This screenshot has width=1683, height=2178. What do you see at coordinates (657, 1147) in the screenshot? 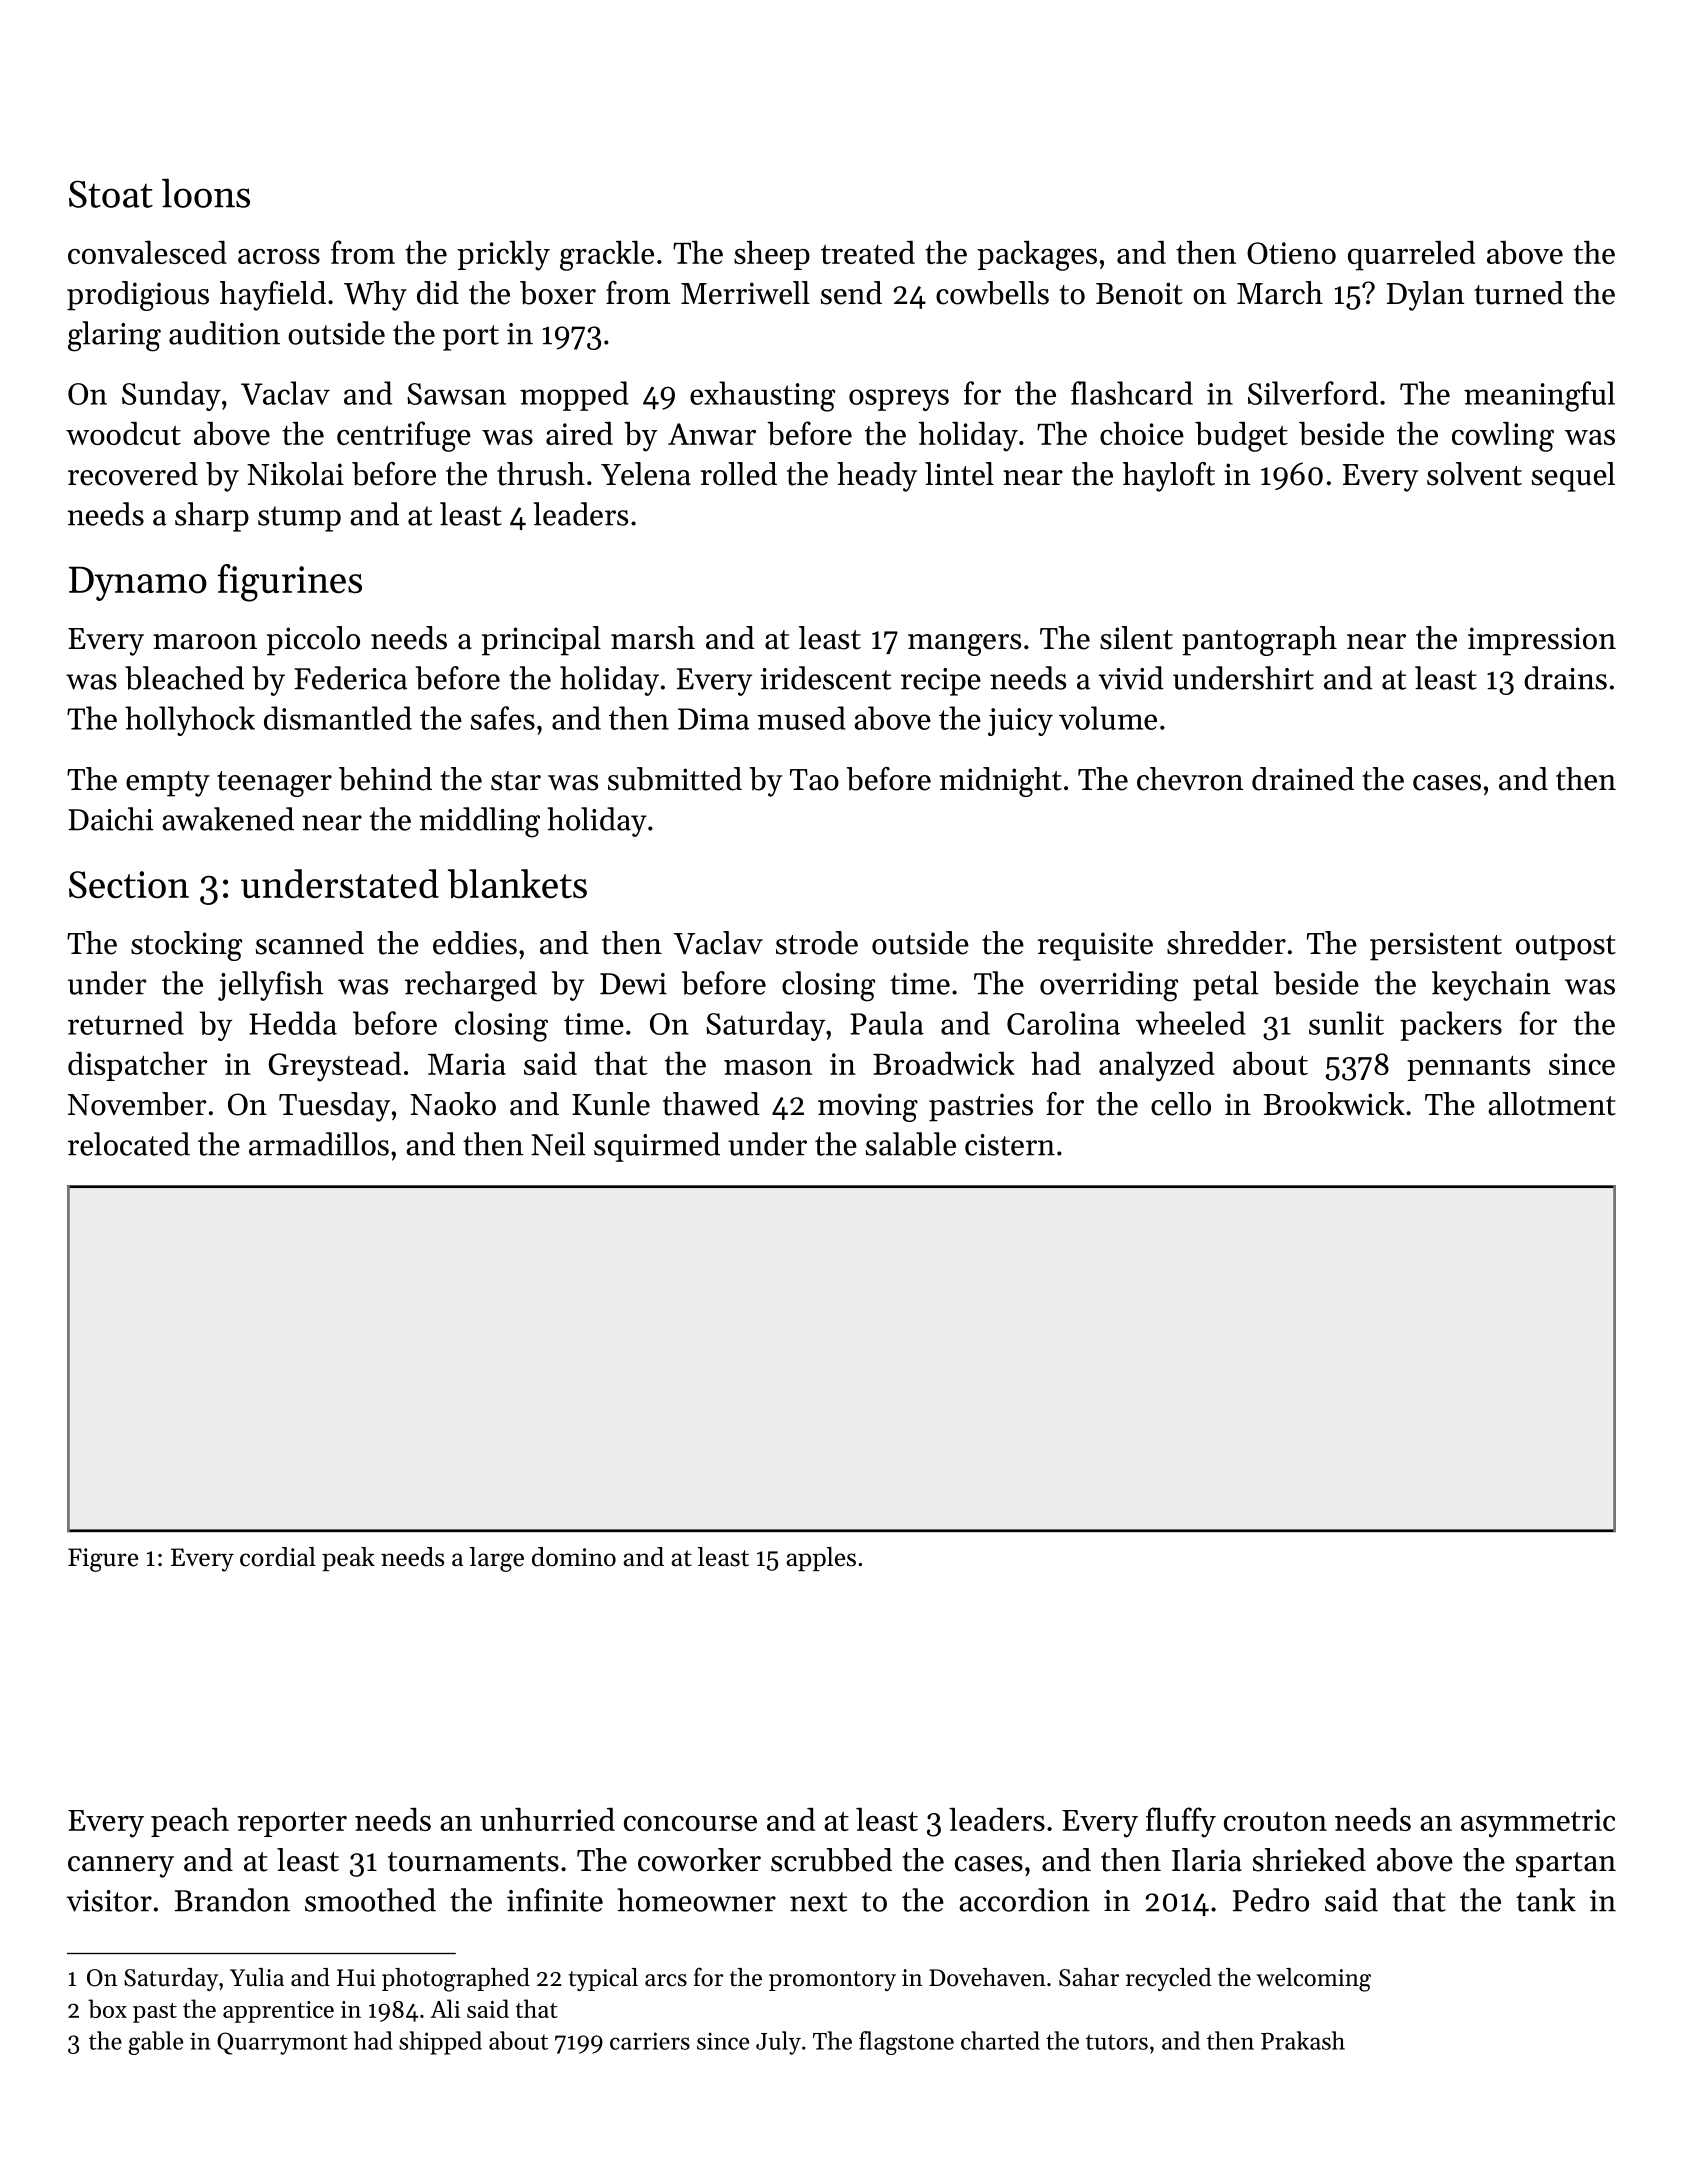
I see `squirmed` at bounding box center [657, 1147].
